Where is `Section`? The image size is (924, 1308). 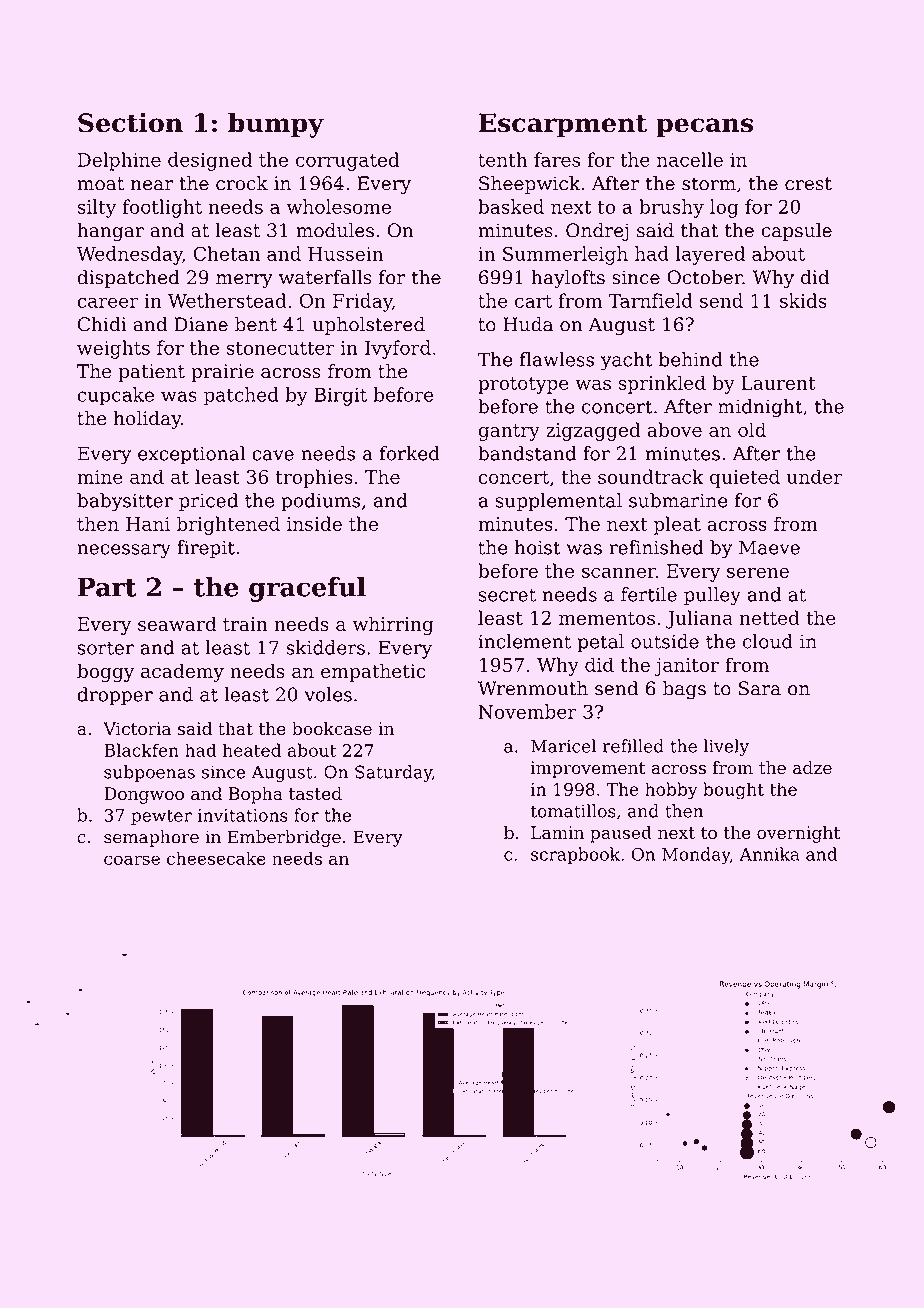 Section is located at coordinates (130, 123).
